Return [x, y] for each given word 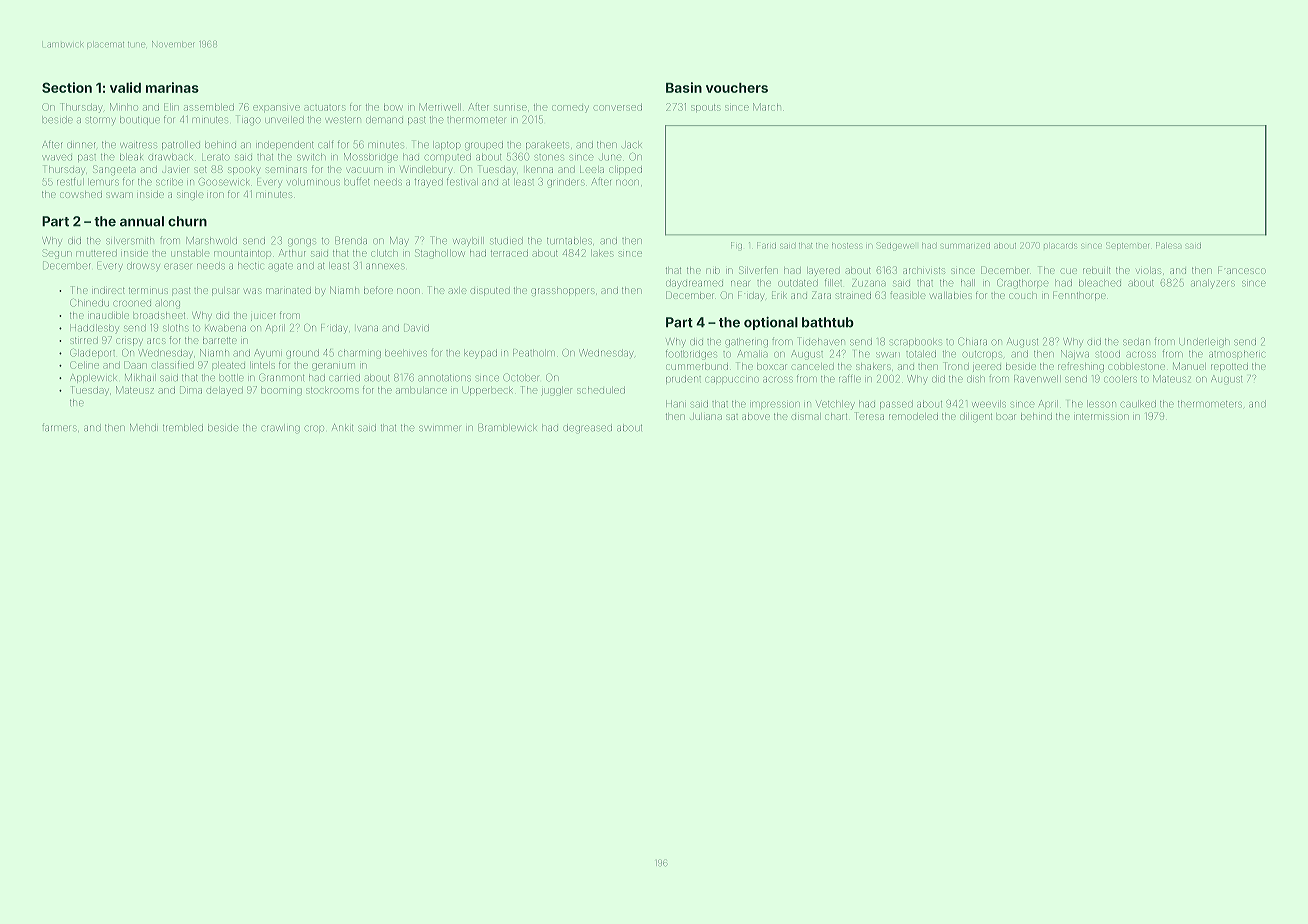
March [767, 107]
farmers [59, 428]
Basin [684, 87]
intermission [1102, 417]
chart [836, 417]
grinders [565, 183]
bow [393, 108]
